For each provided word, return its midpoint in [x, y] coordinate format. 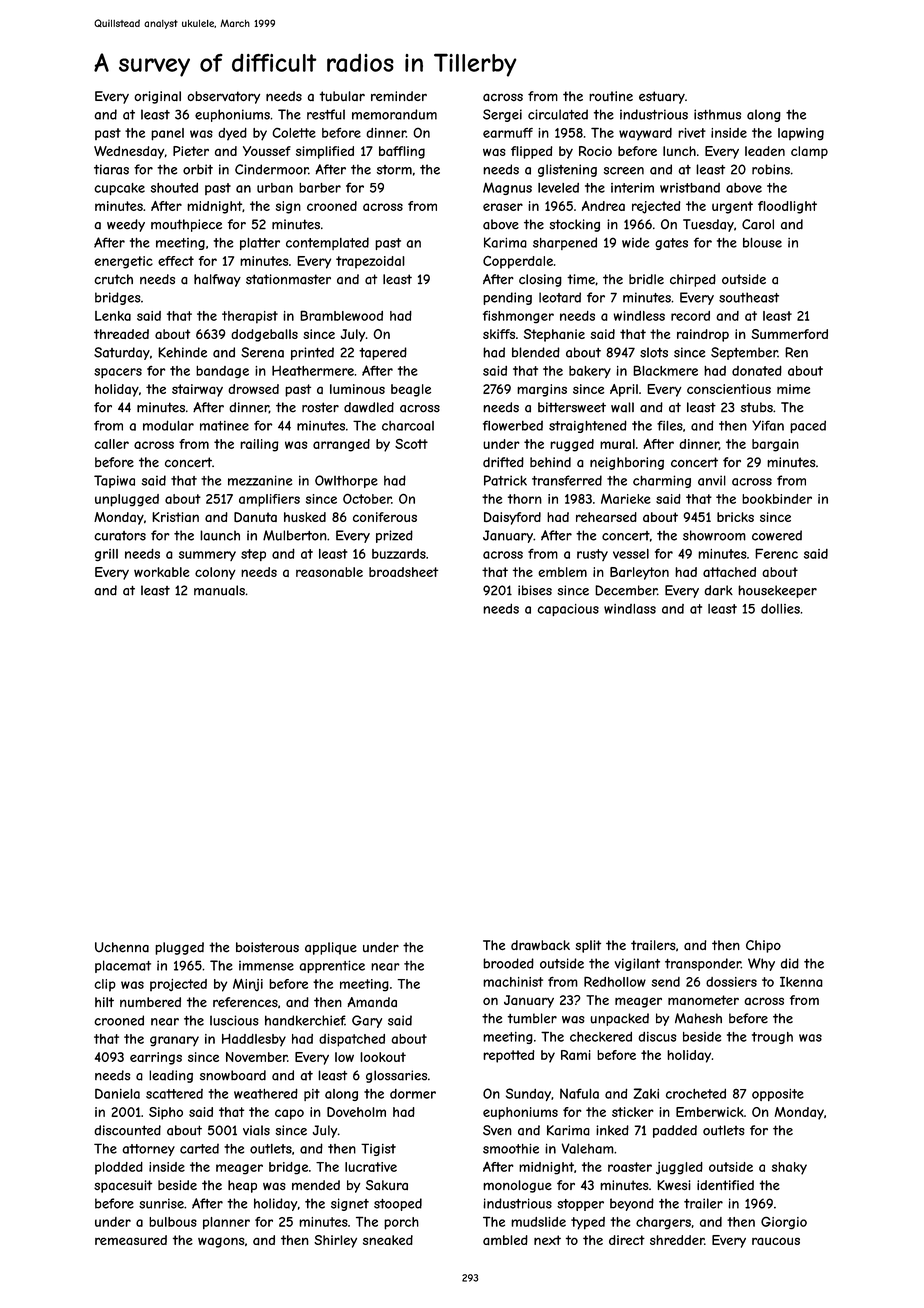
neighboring [627, 463]
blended [536, 352]
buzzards [399, 554]
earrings [156, 1058]
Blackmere [665, 370]
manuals [219, 590]
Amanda [372, 1002]
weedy [126, 225]
